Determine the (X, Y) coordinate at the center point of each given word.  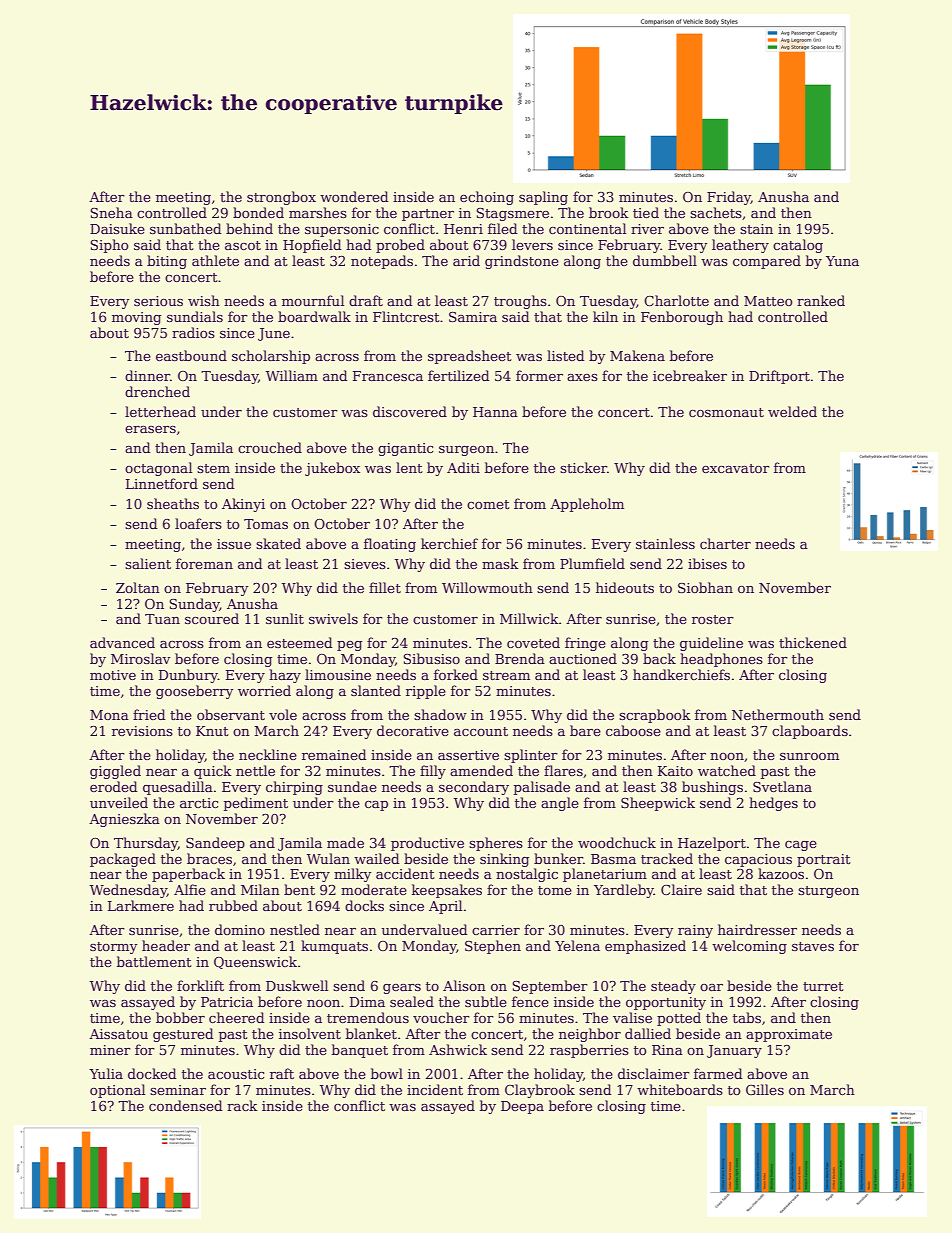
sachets (716, 212)
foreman (204, 563)
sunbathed (185, 228)
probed (400, 246)
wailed (376, 858)
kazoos (781, 873)
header (166, 945)
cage (801, 846)
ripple (426, 692)
